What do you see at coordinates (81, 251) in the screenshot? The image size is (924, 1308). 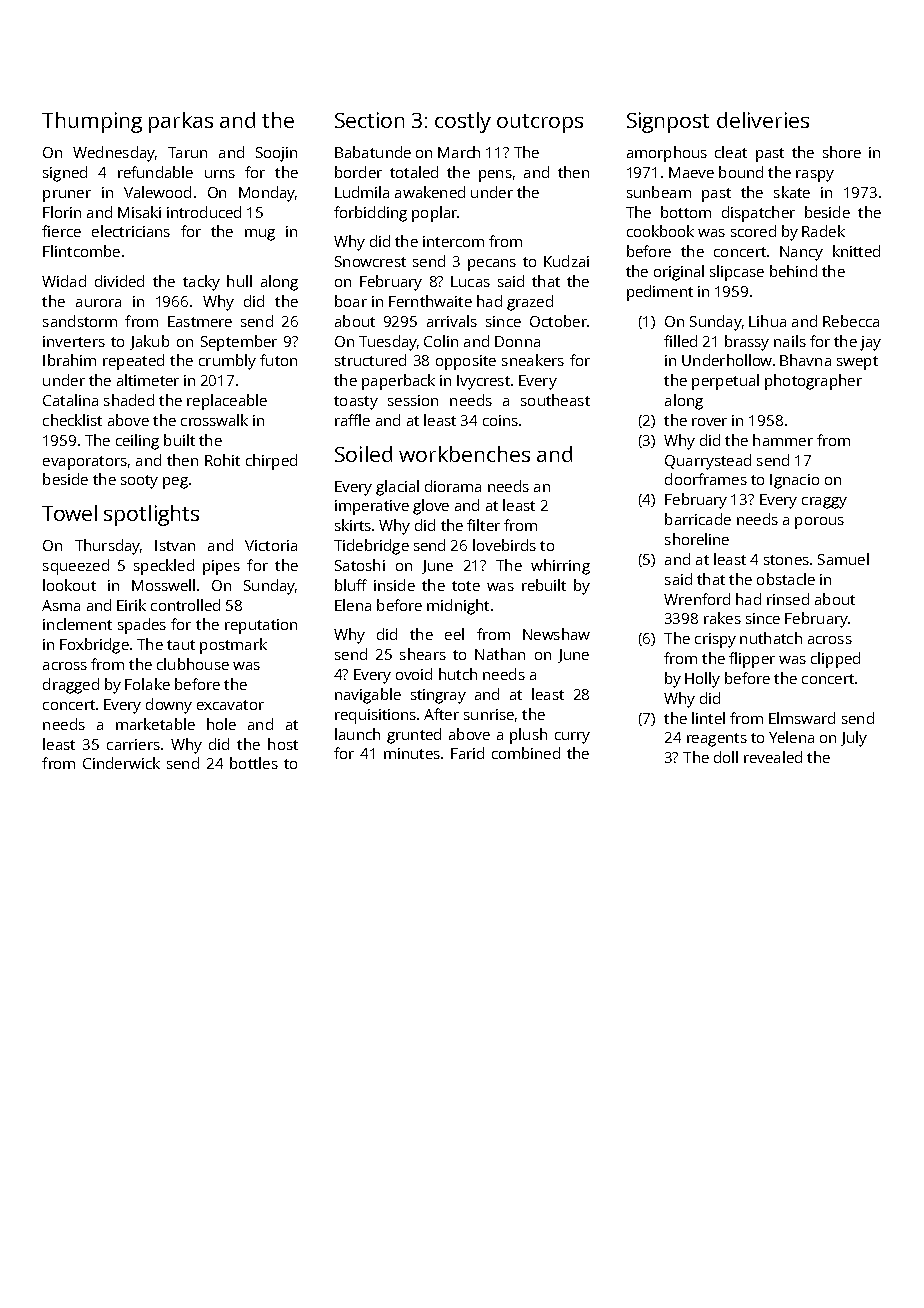 I see `Flintcombe` at bounding box center [81, 251].
